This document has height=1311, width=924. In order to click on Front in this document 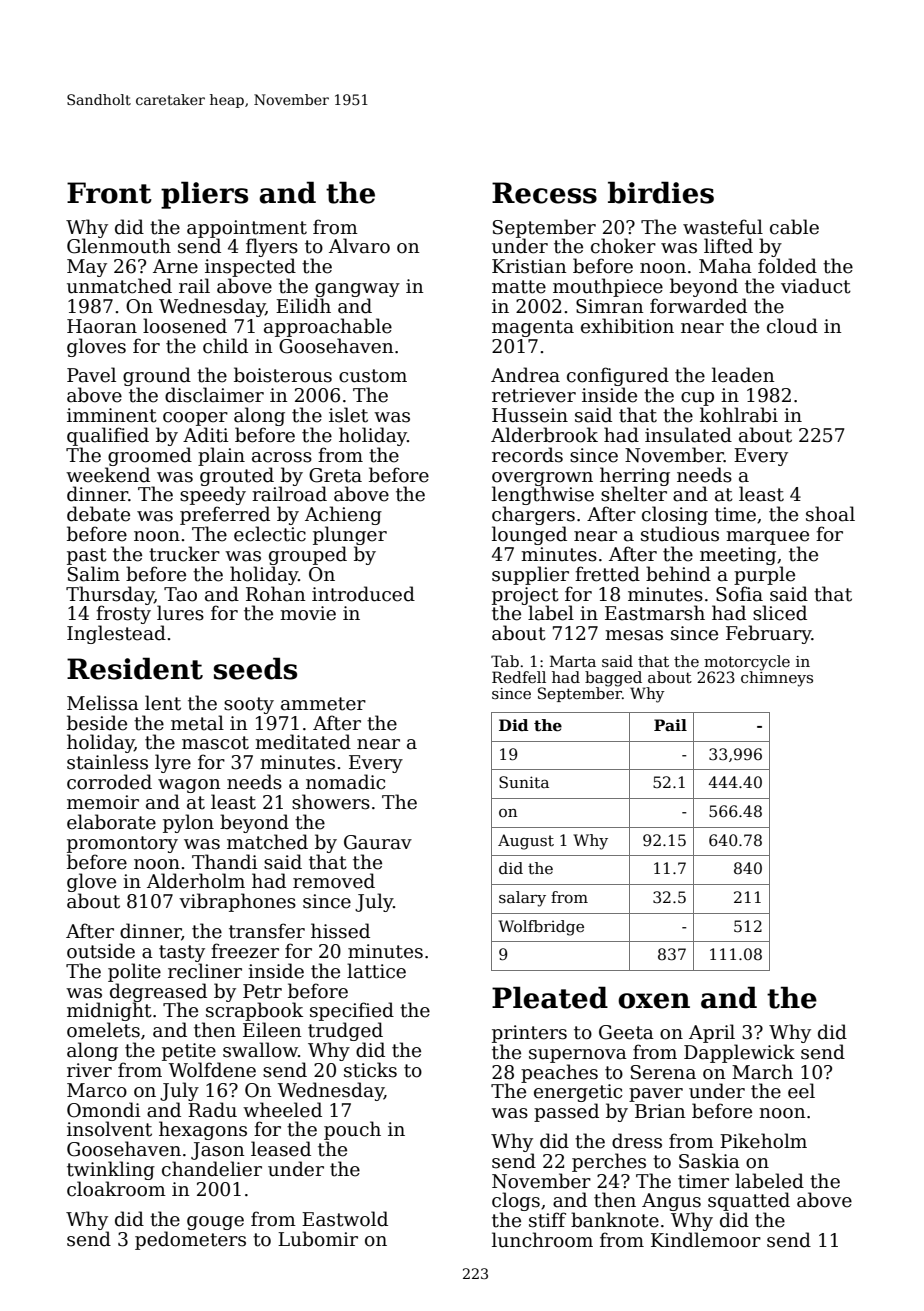, I will do `click(109, 193)`.
